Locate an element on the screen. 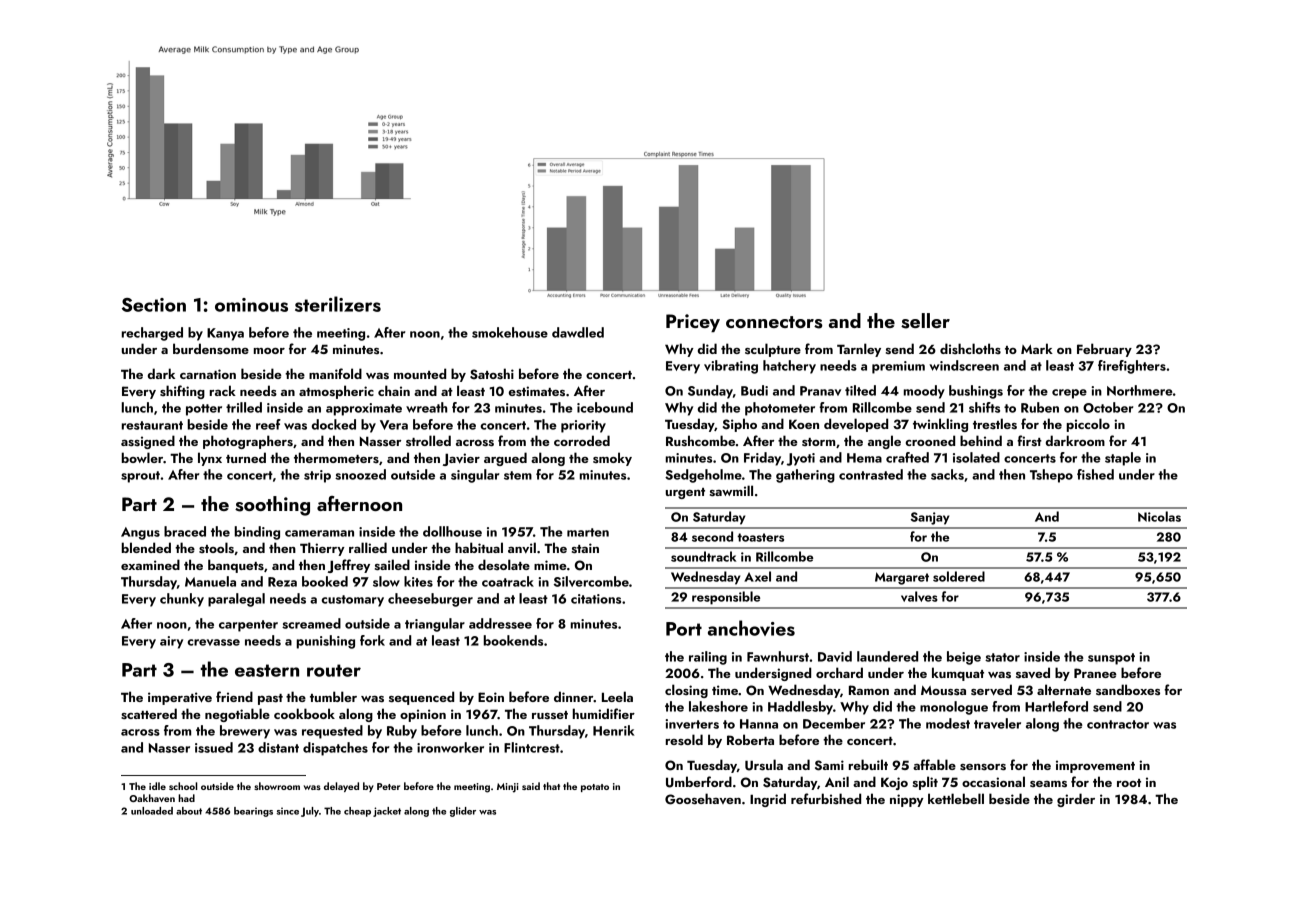 The height and width of the screenshot is (924, 1308). glider is located at coordinates (463, 812).
